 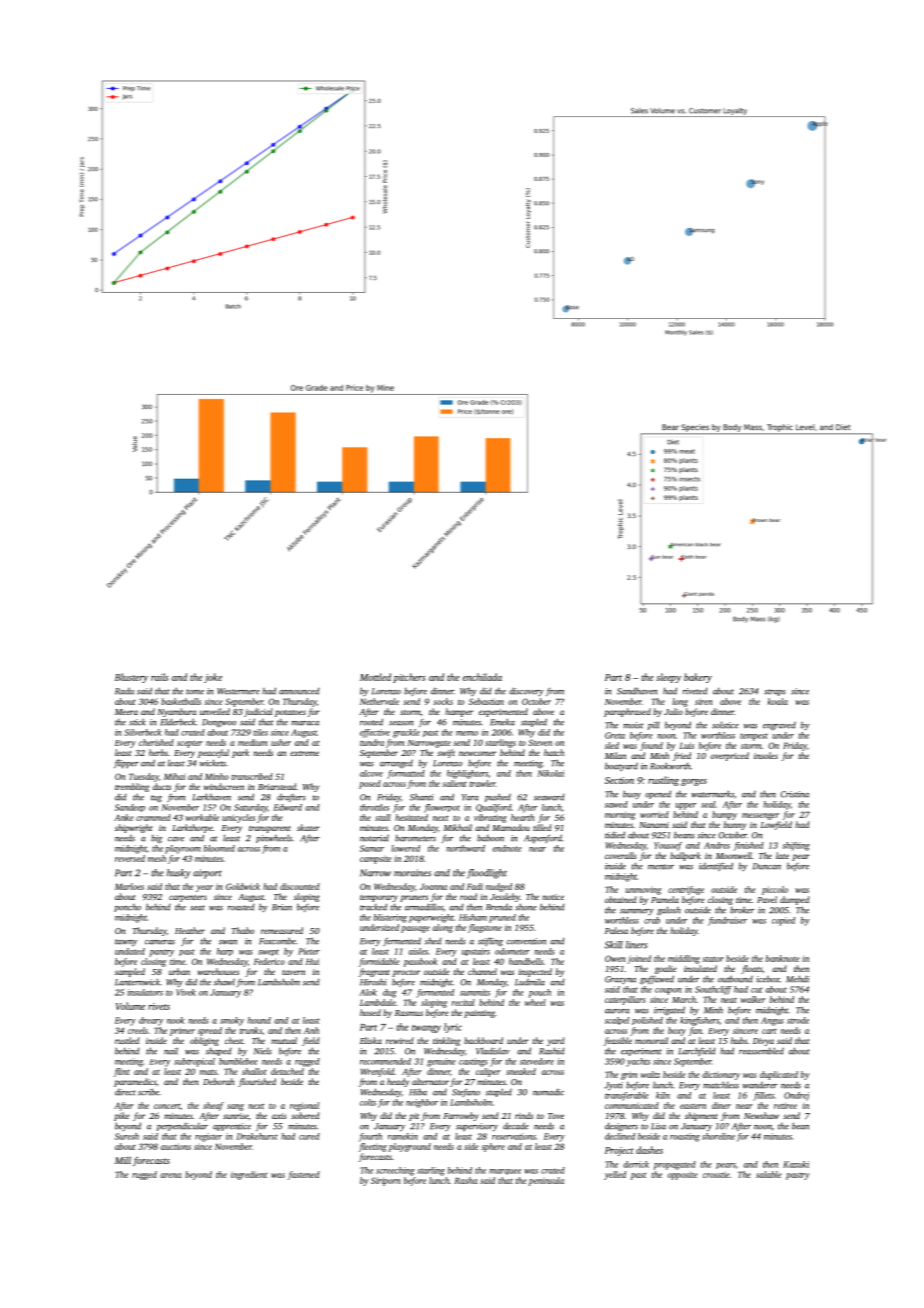 I want to click on joke, so click(x=213, y=678).
